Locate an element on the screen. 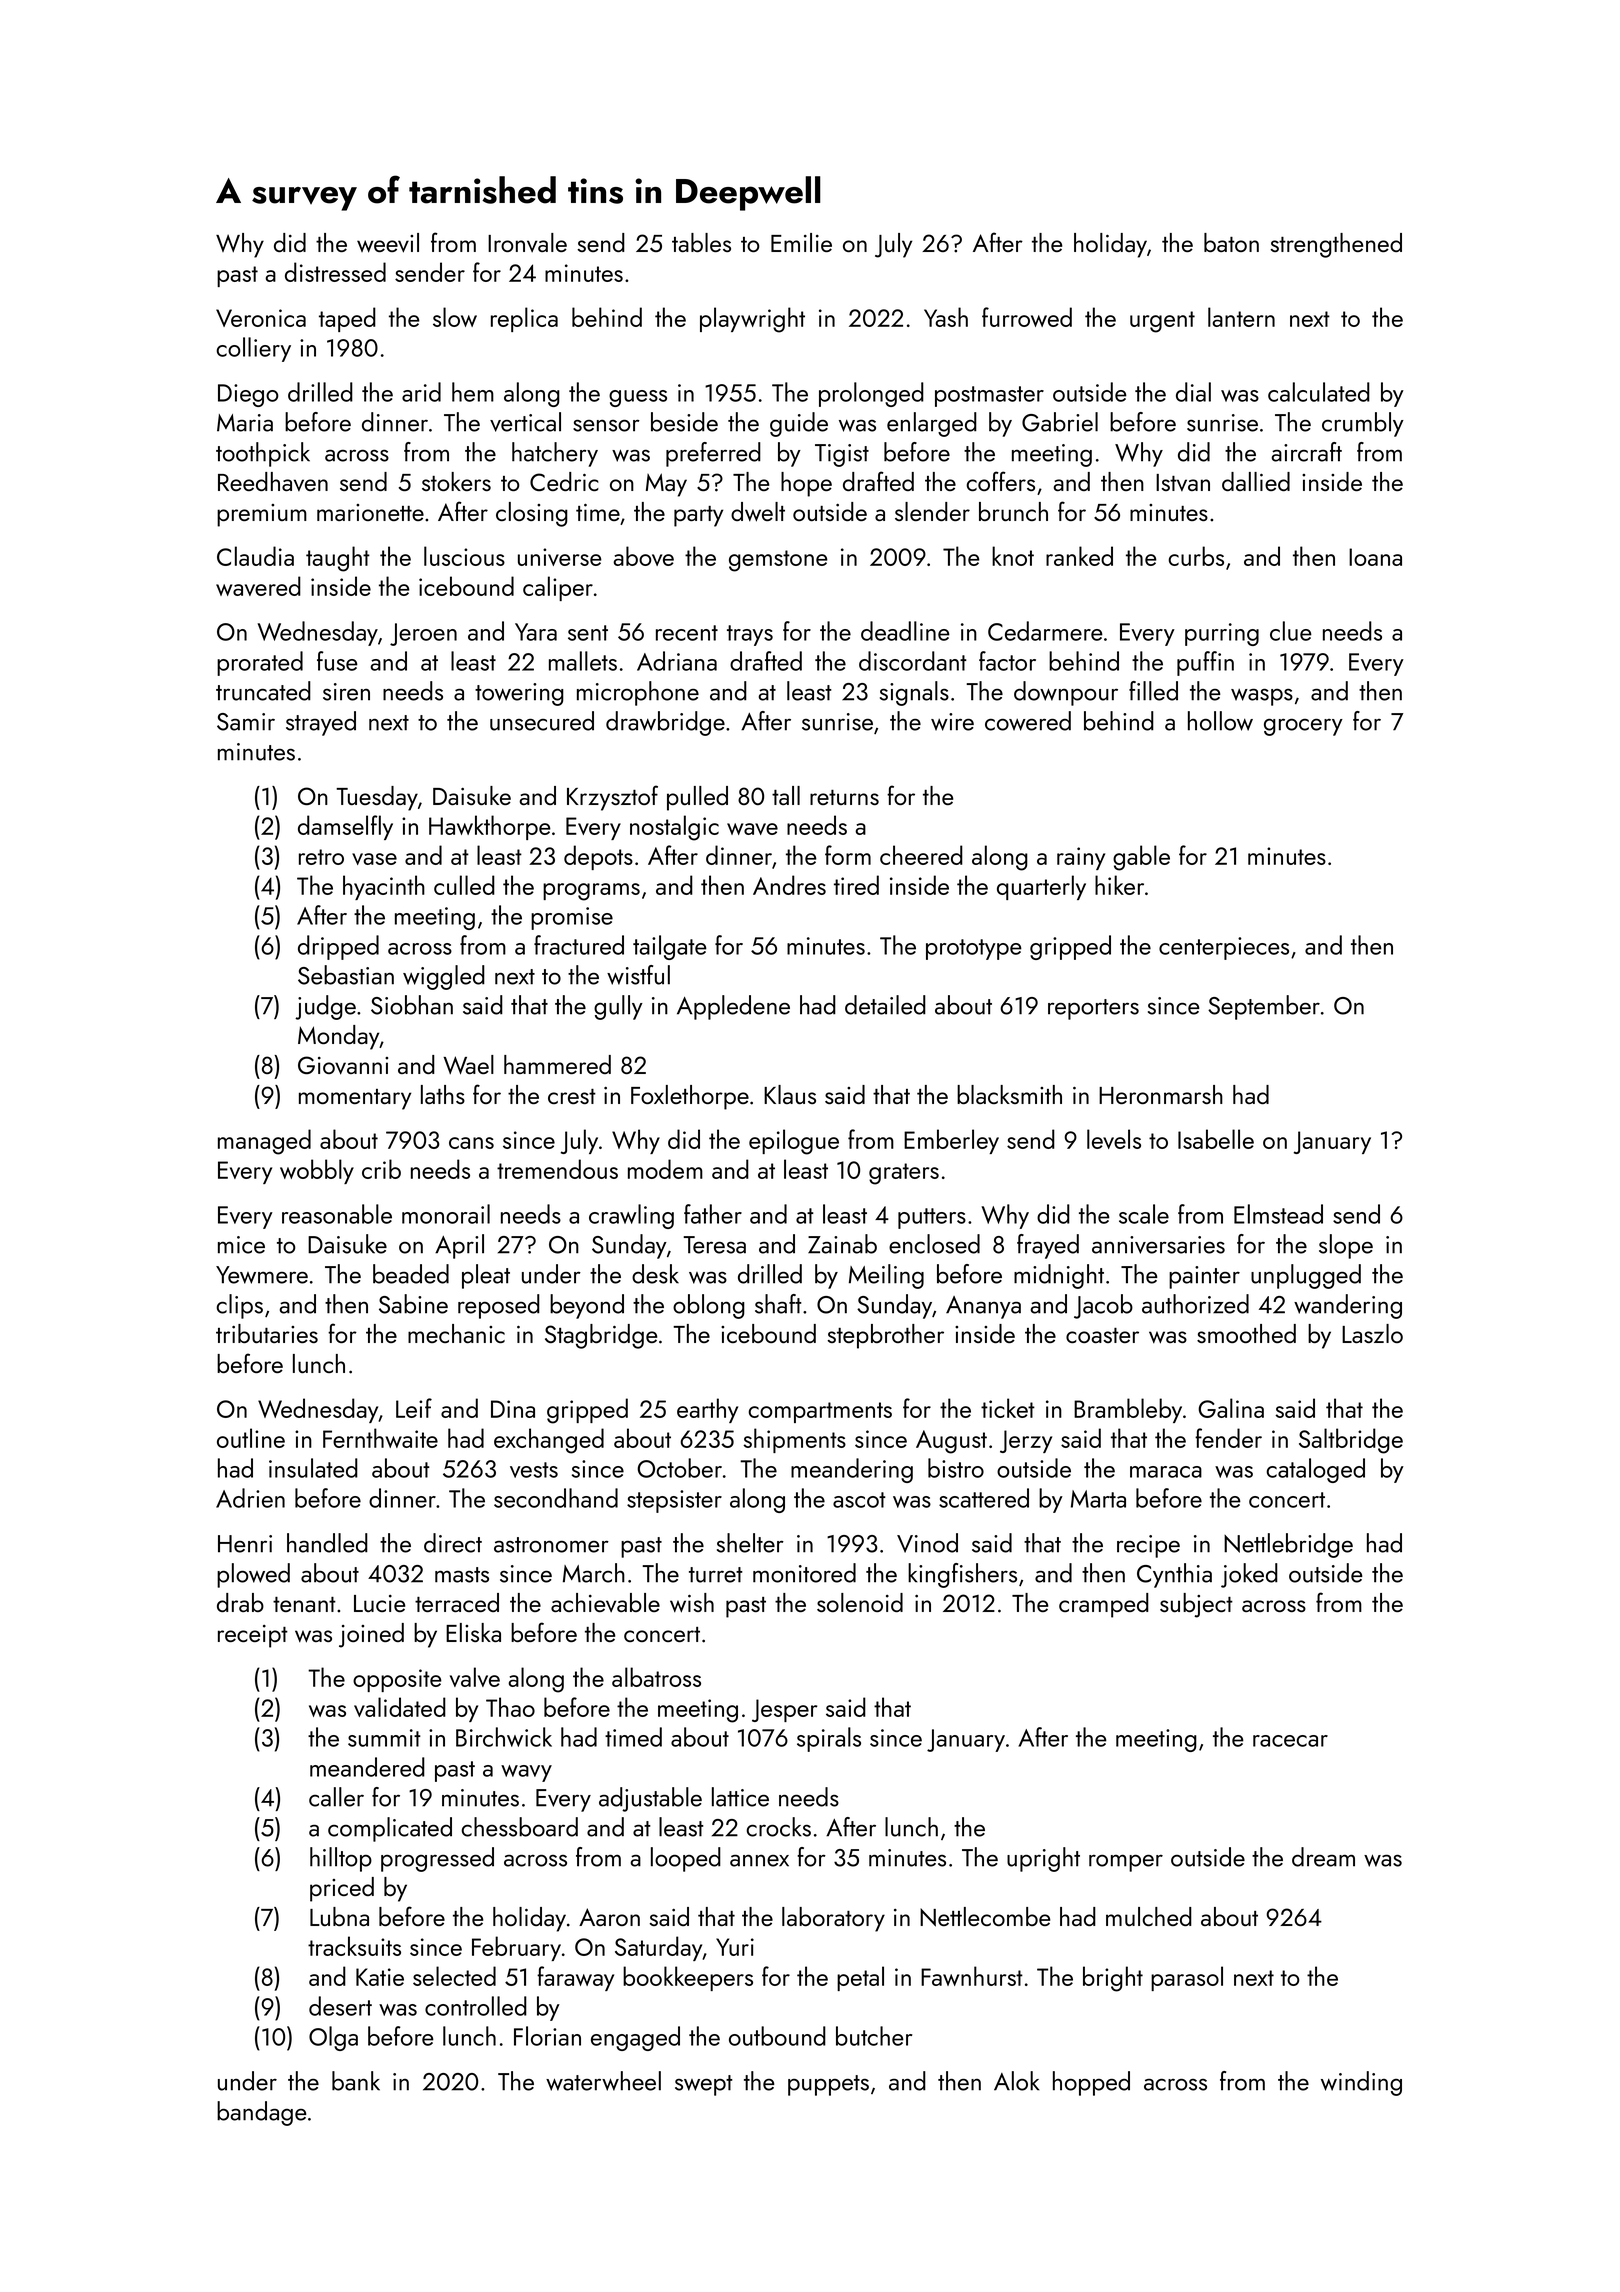 Image resolution: width=1620 pixels, height=2292 pixels. dream is located at coordinates (1323, 1857).
